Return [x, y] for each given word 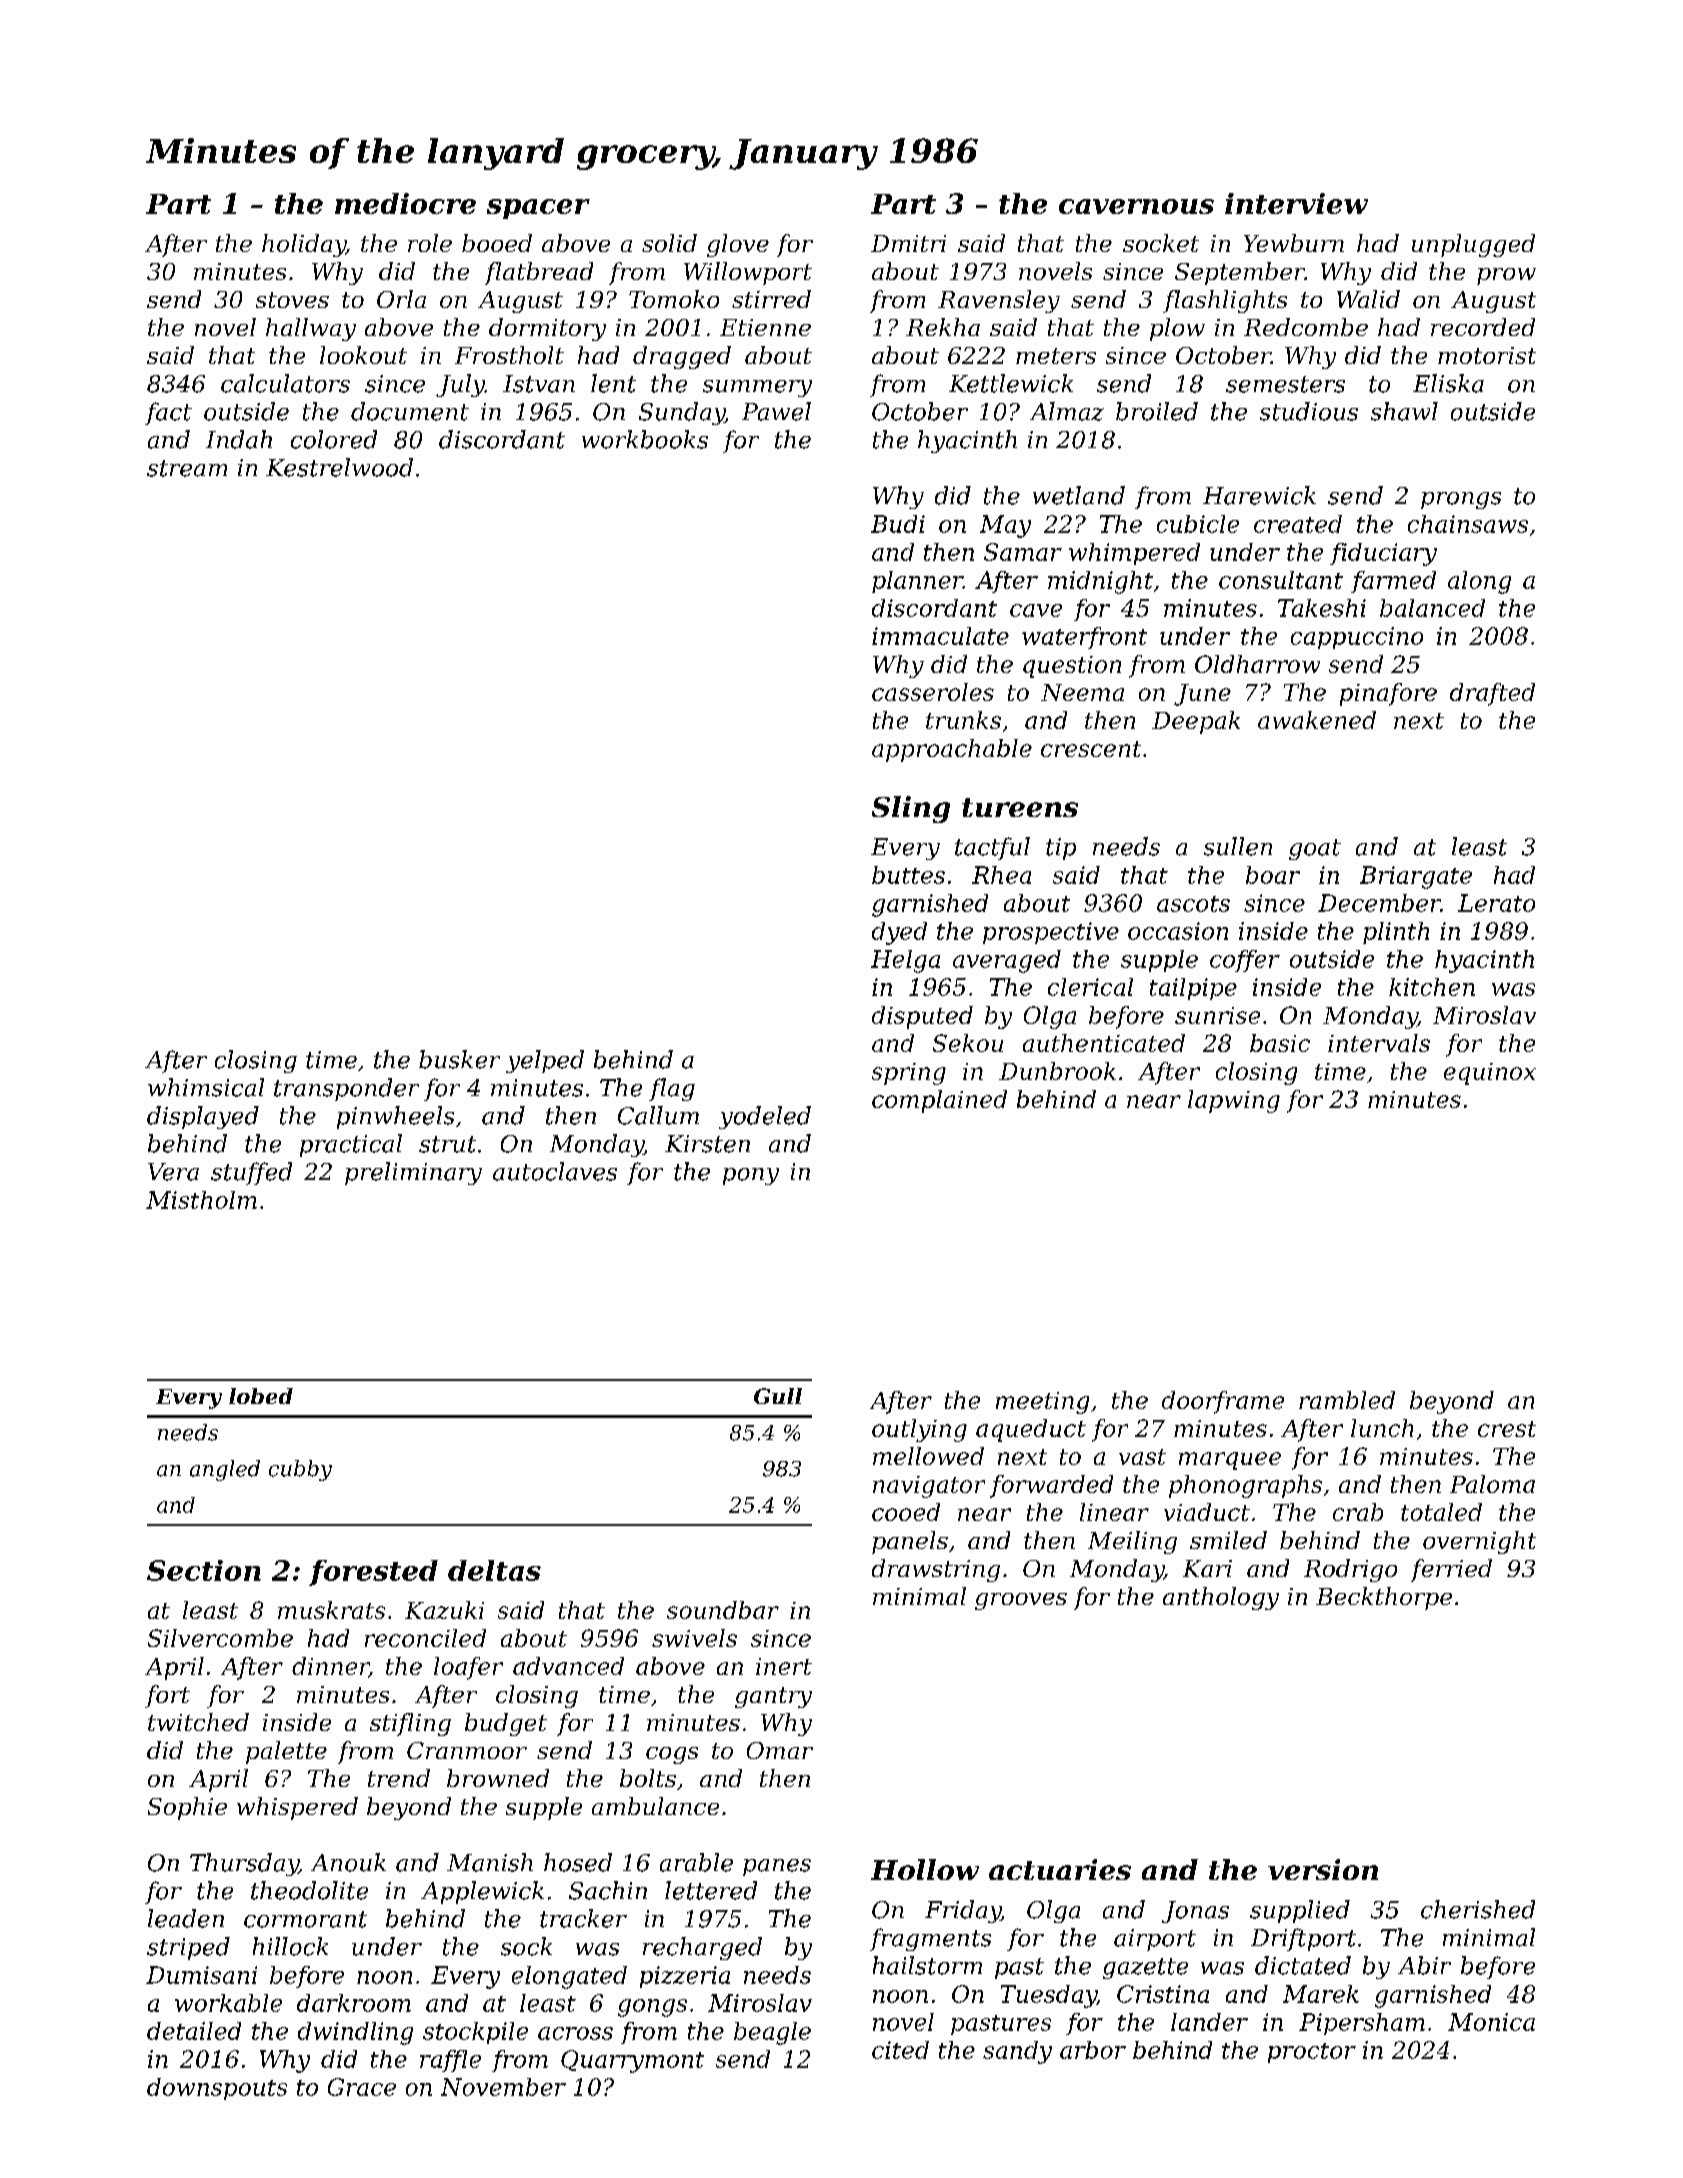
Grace [362, 2087]
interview [1296, 203]
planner [917, 582]
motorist [1487, 355]
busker [459, 1059]
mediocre [405, 203]
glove [738, 245]
